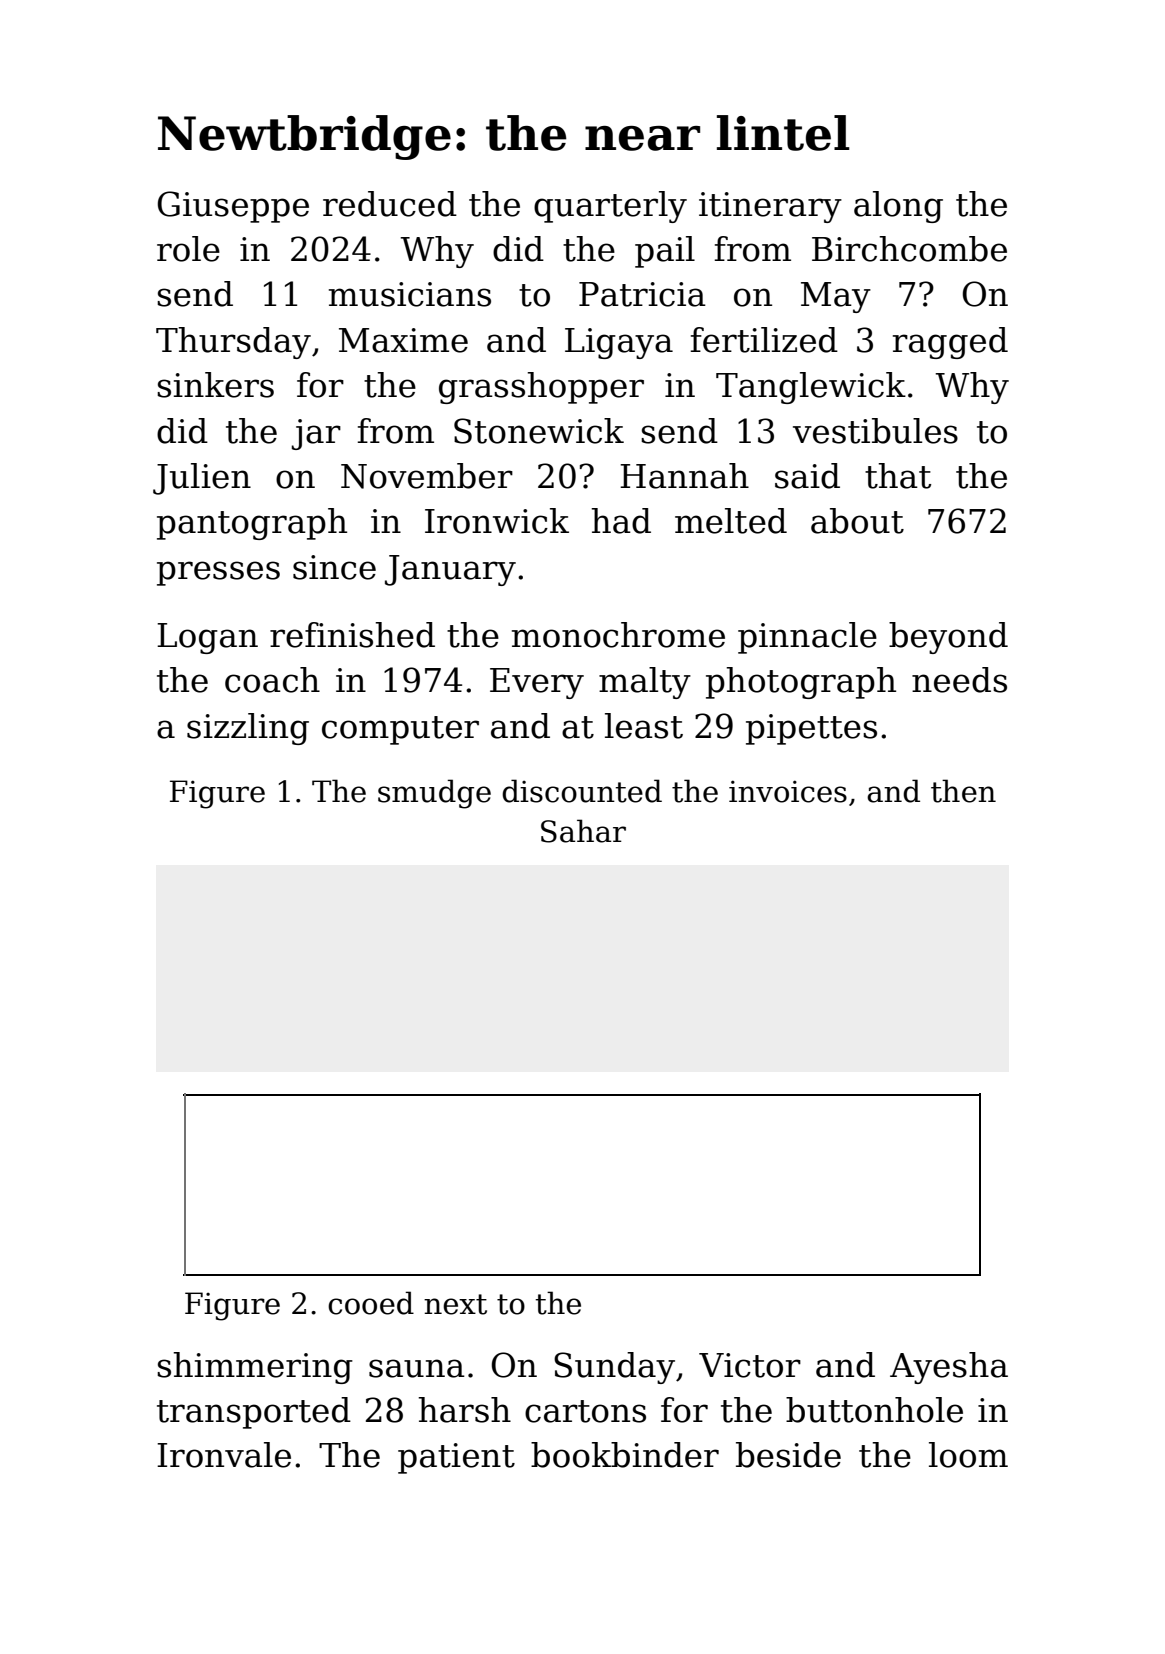 The height and width of the screenshot is (1654, 1165). What do you see at coordinates (788, 1455) in the screenshot?
I see `beside` at bounding box center [788, 1455].
